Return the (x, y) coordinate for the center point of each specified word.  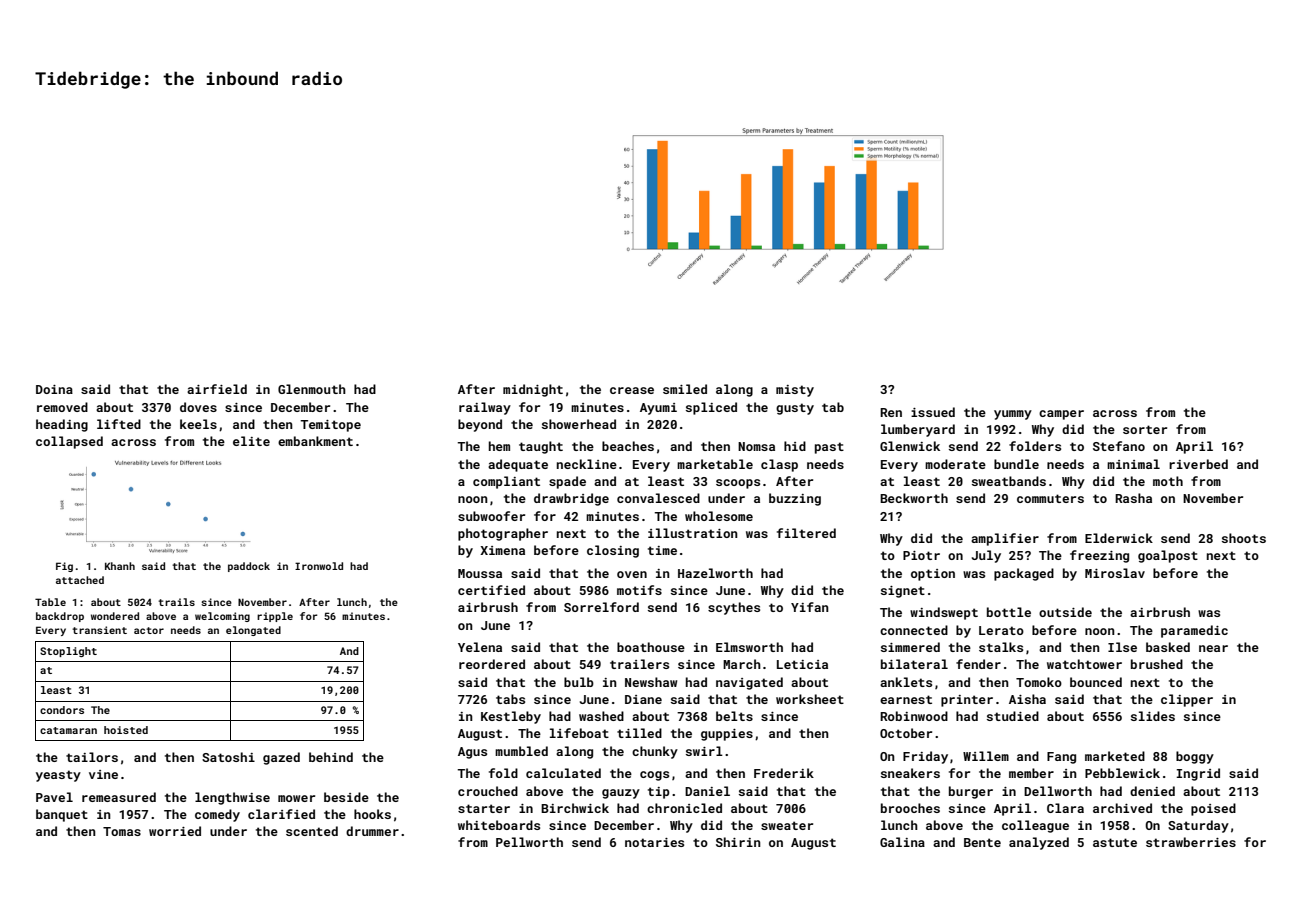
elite (251, 441)
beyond (480, 425)
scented (312, 831)
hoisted (126, 730)
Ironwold (319, 566)
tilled (639, 733)
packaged (1024, 574)
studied (1013, 716)
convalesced (658, 498)
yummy (1013, 415)
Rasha (1133, 498)
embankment (315, 441)
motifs (639, 590)
